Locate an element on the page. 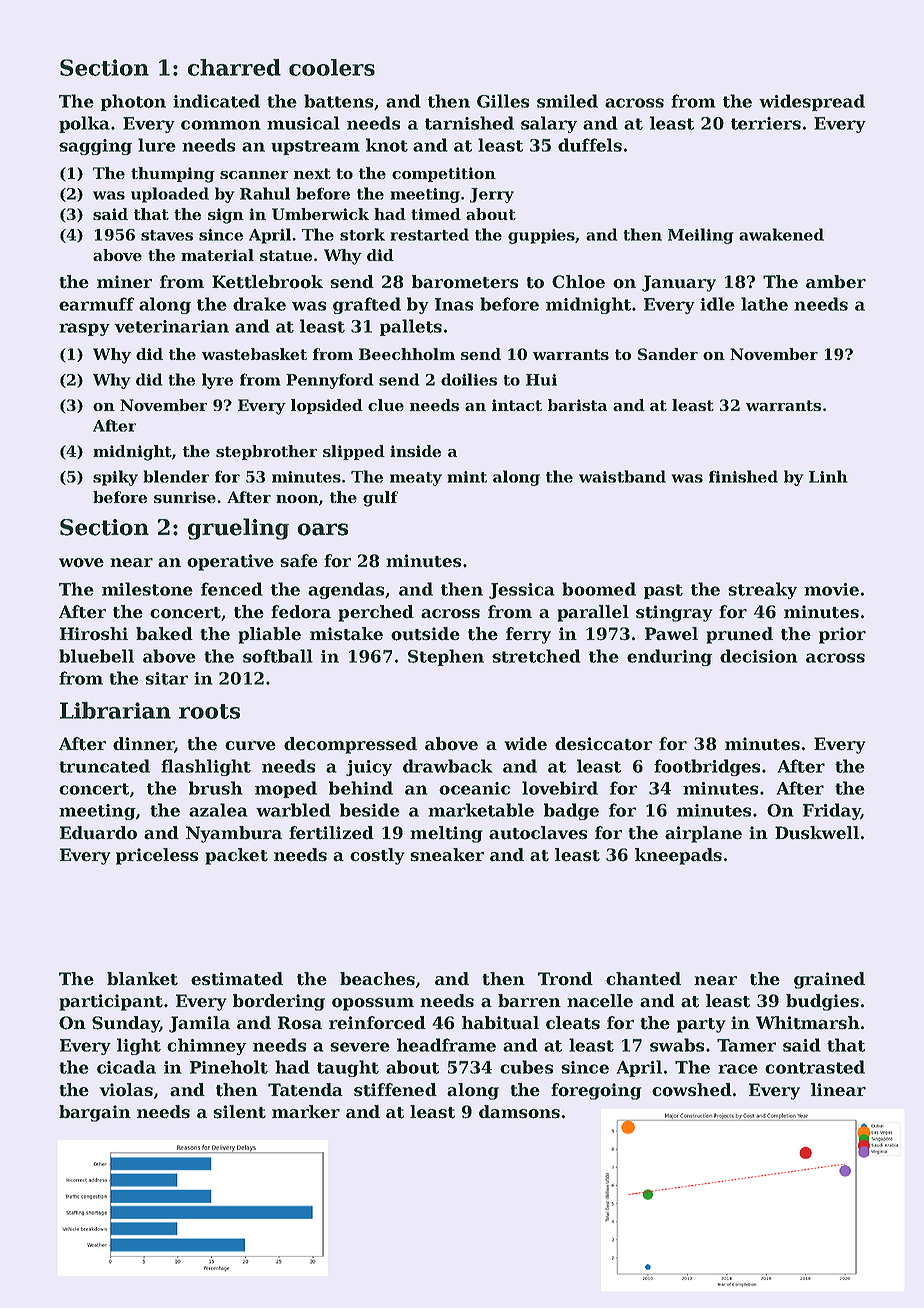 This image has height=1308, width=924. indicated is located at coordinates (216, 101).
